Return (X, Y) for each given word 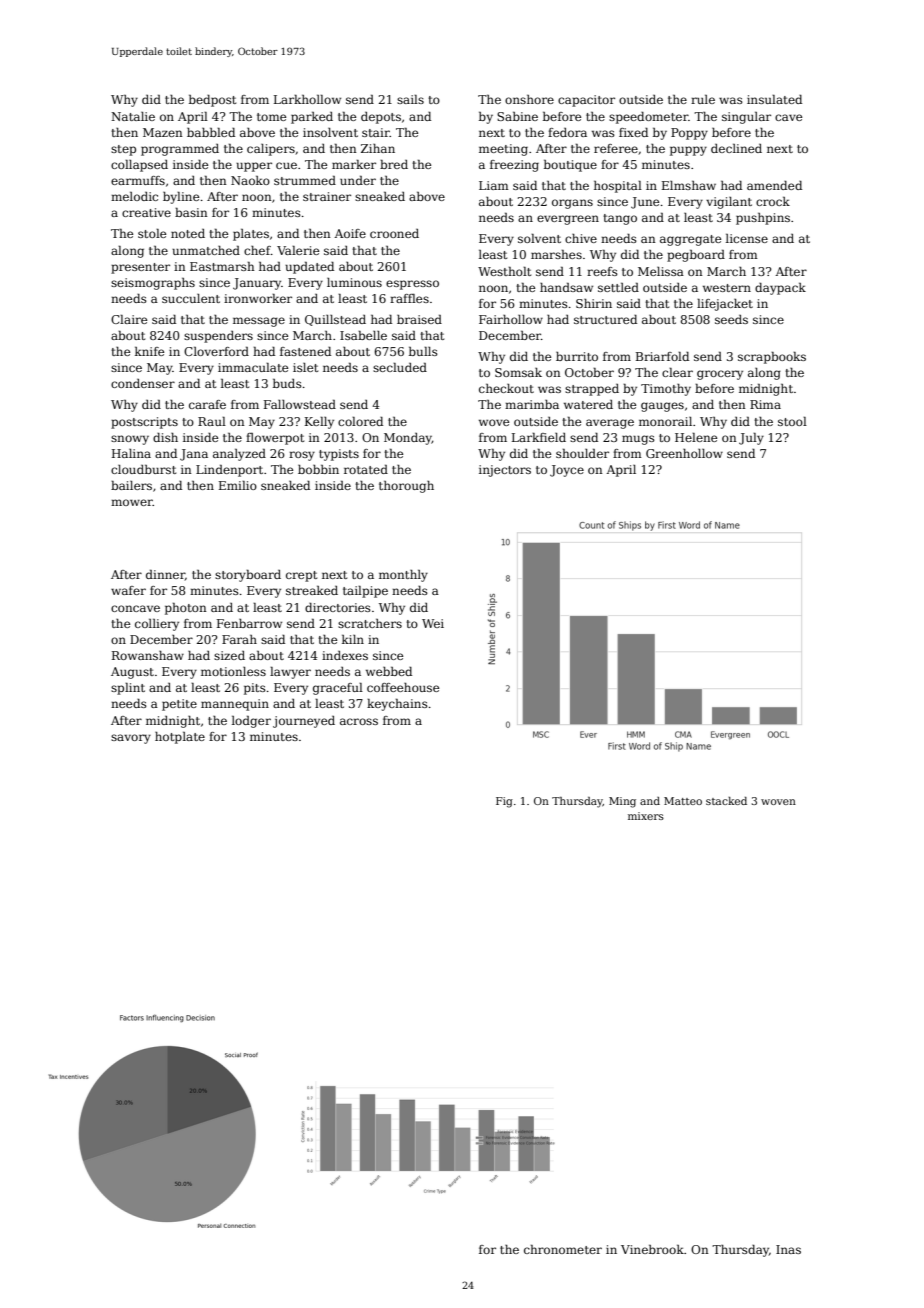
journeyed (304, 722)
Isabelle (363, 335)
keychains (397, 705)
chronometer (563, 1249)
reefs (602, 271)
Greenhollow (684, 453)
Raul (212, 421)
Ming (622, 802)
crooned (394, 233)
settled (618, 287)
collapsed (139, 166)
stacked (726, 801)
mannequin (235, 705)
